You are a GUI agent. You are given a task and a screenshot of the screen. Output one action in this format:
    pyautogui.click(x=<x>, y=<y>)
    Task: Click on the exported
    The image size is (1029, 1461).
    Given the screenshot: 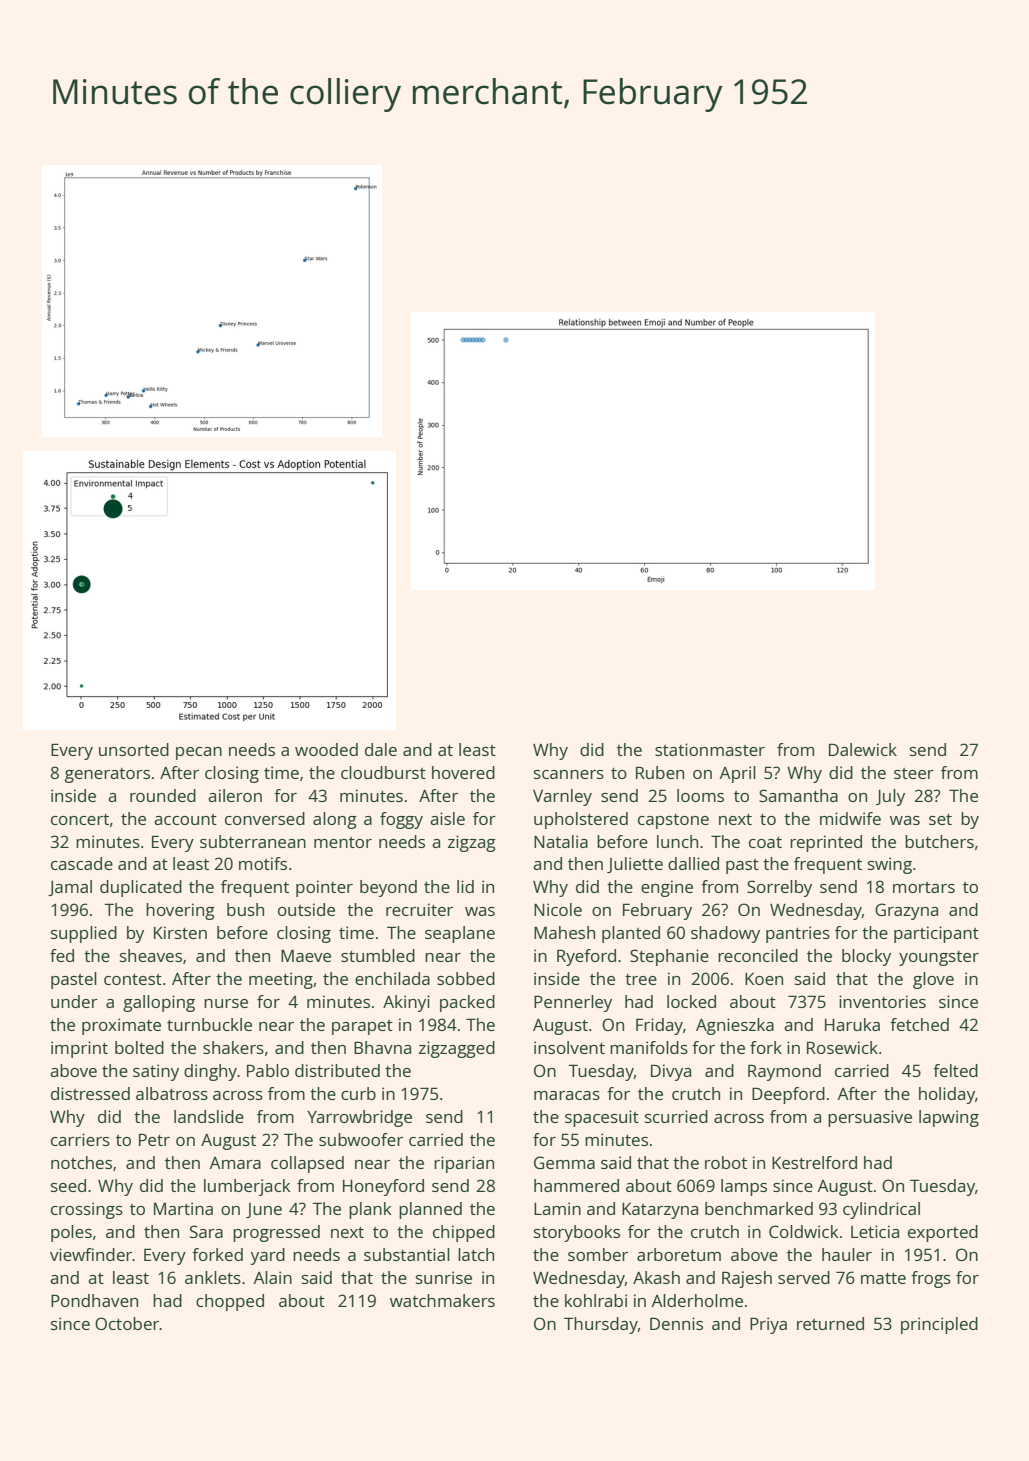 What is the action you would take?
    pyautogui.click(x=943, y=1233)
